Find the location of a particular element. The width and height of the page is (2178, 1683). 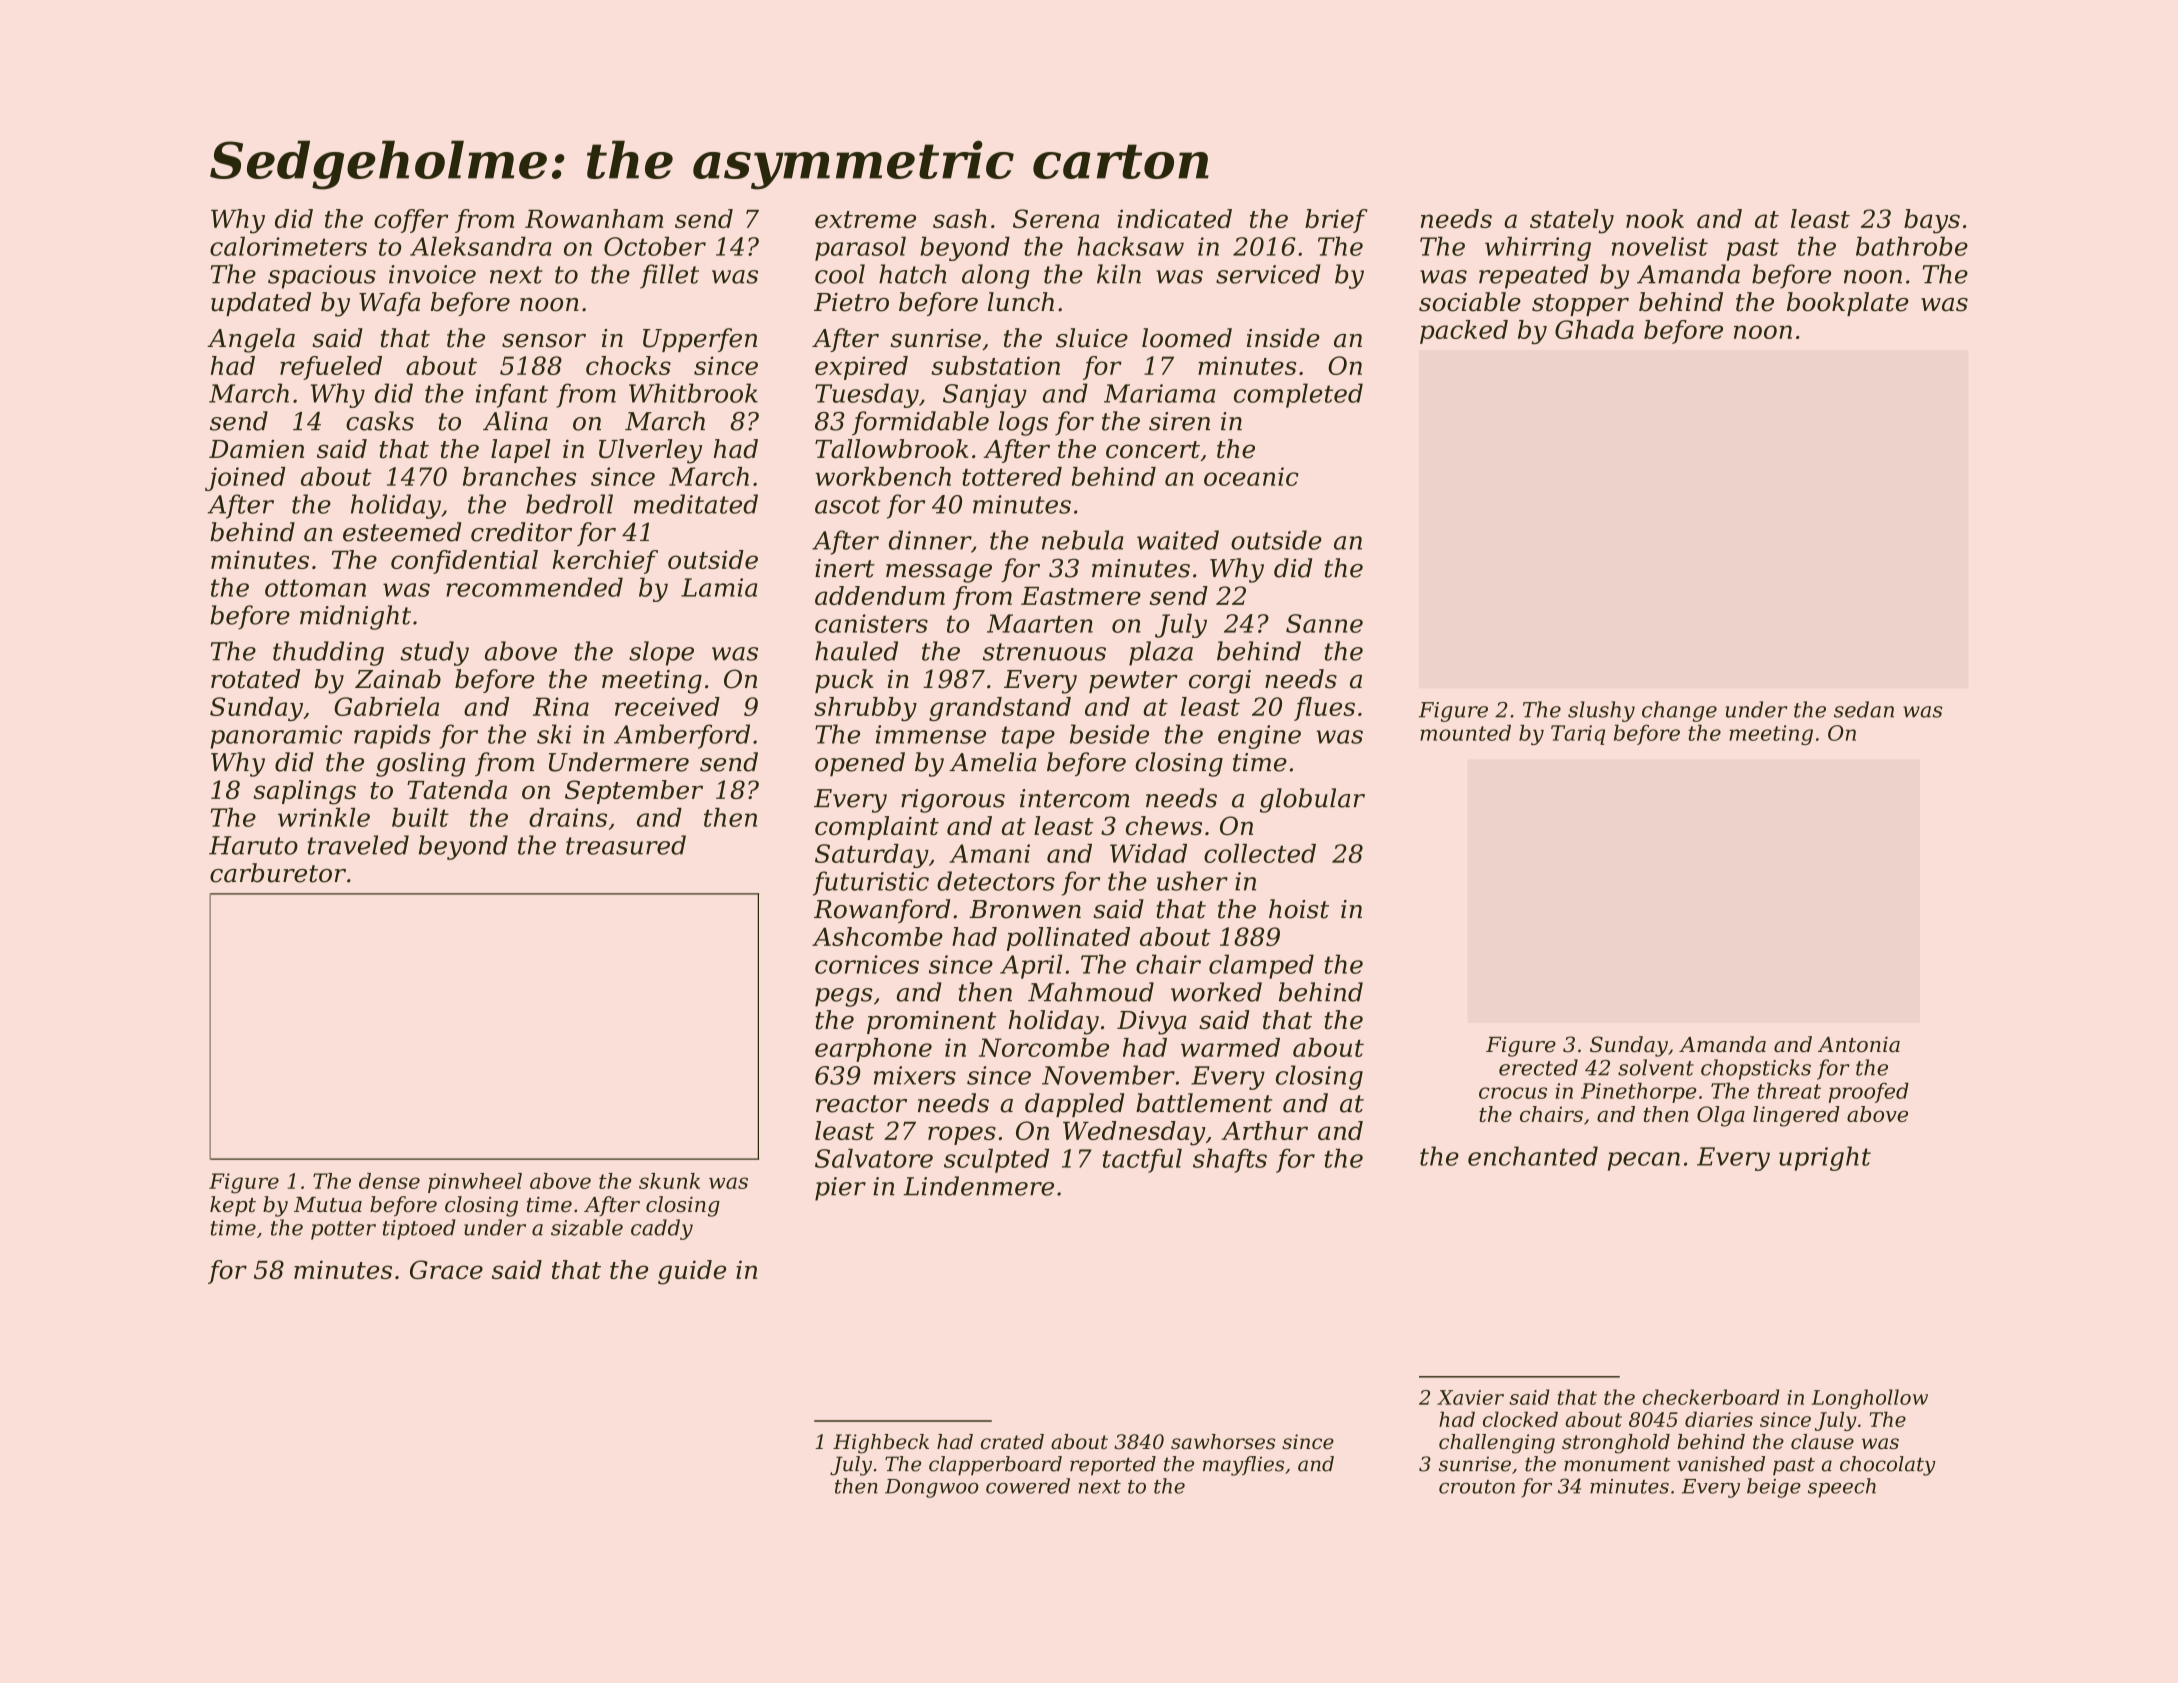

Tariq is located at coordinates (1578, 735).
